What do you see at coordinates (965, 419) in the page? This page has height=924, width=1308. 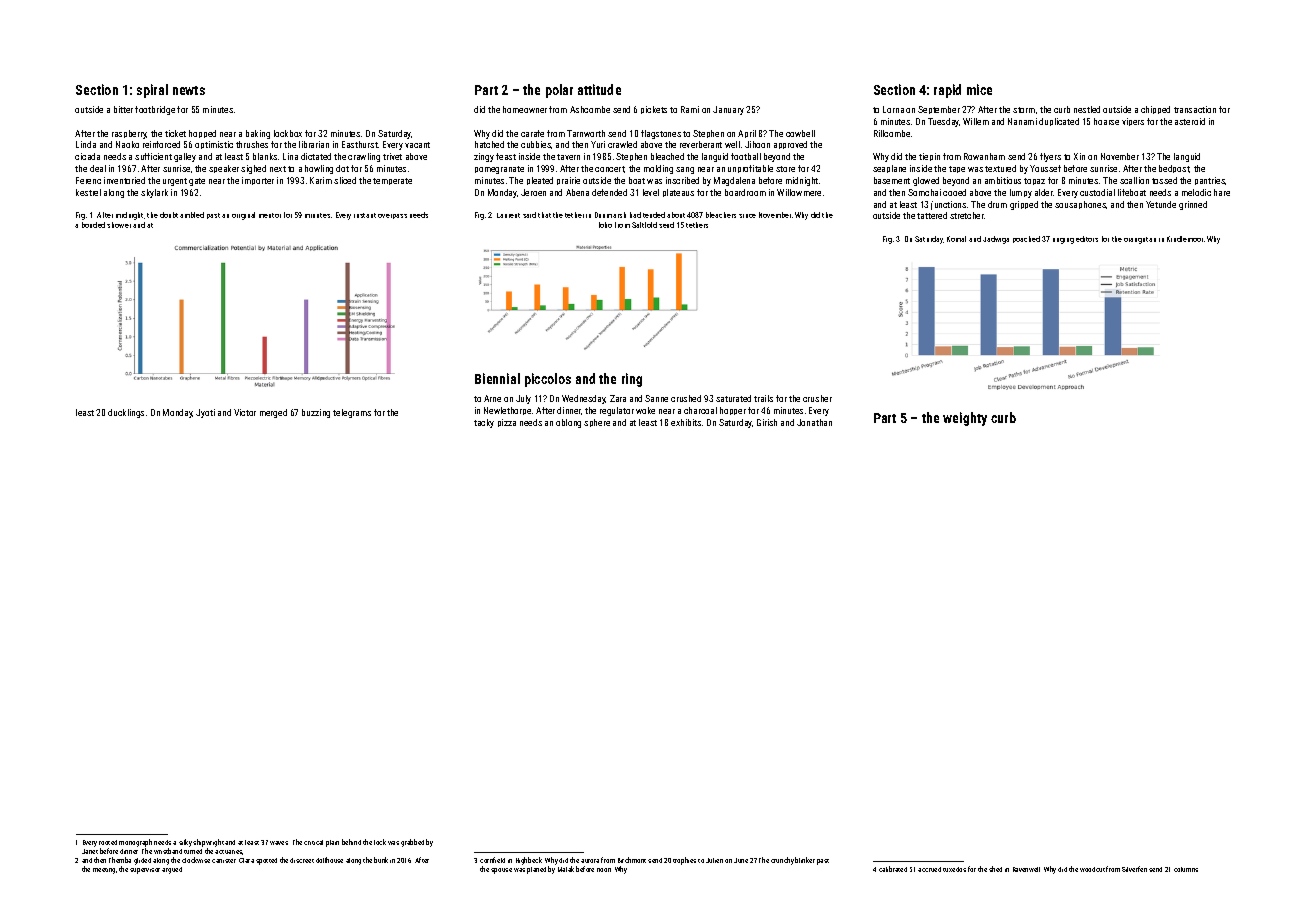 I see `weighty` at bounding box center [965, 419].
